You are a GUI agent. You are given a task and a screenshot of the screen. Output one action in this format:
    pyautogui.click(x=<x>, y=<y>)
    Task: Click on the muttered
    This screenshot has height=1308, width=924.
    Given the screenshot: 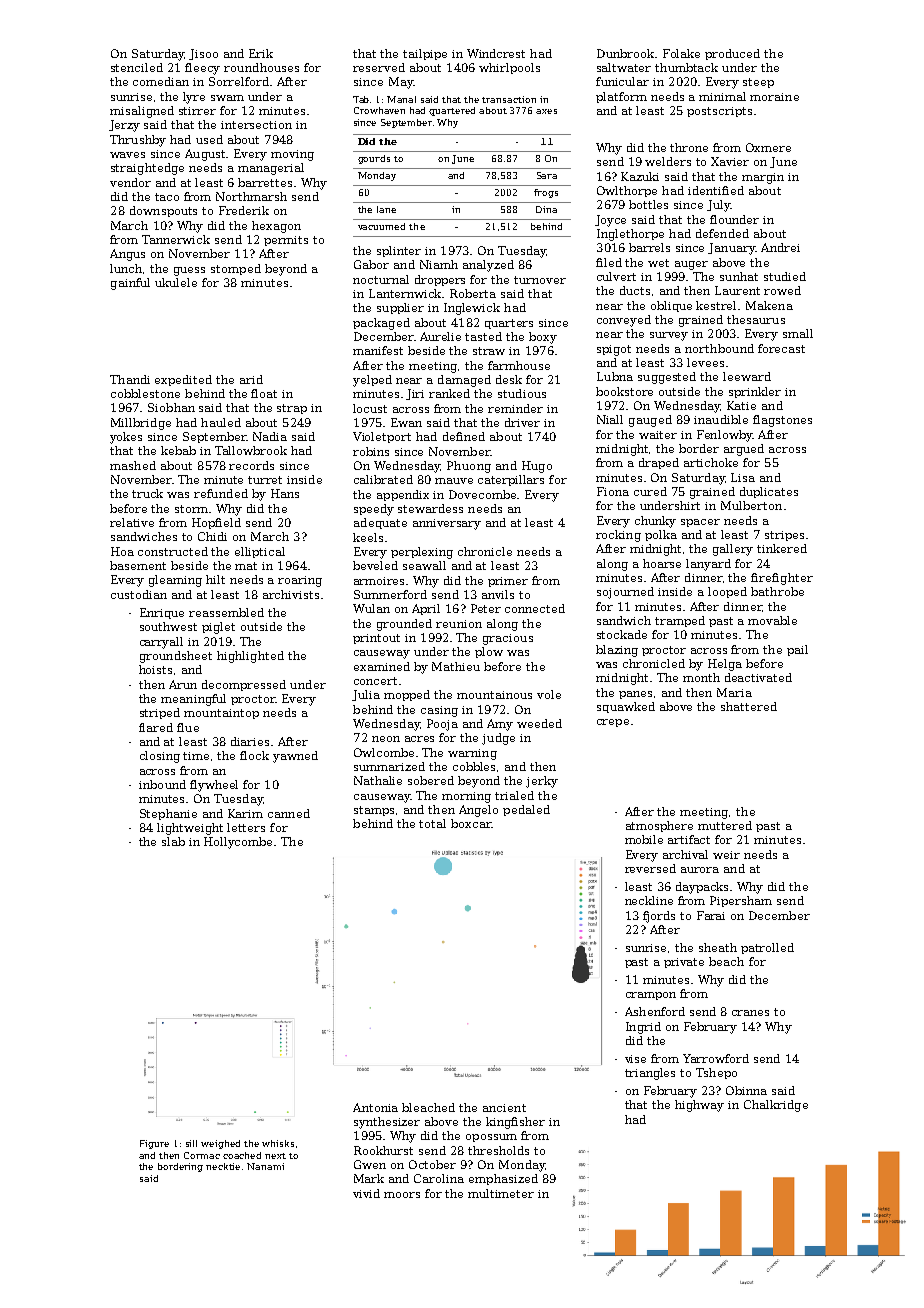 What is the action you would take?
    pyautogui.click(x=725, y=825)
